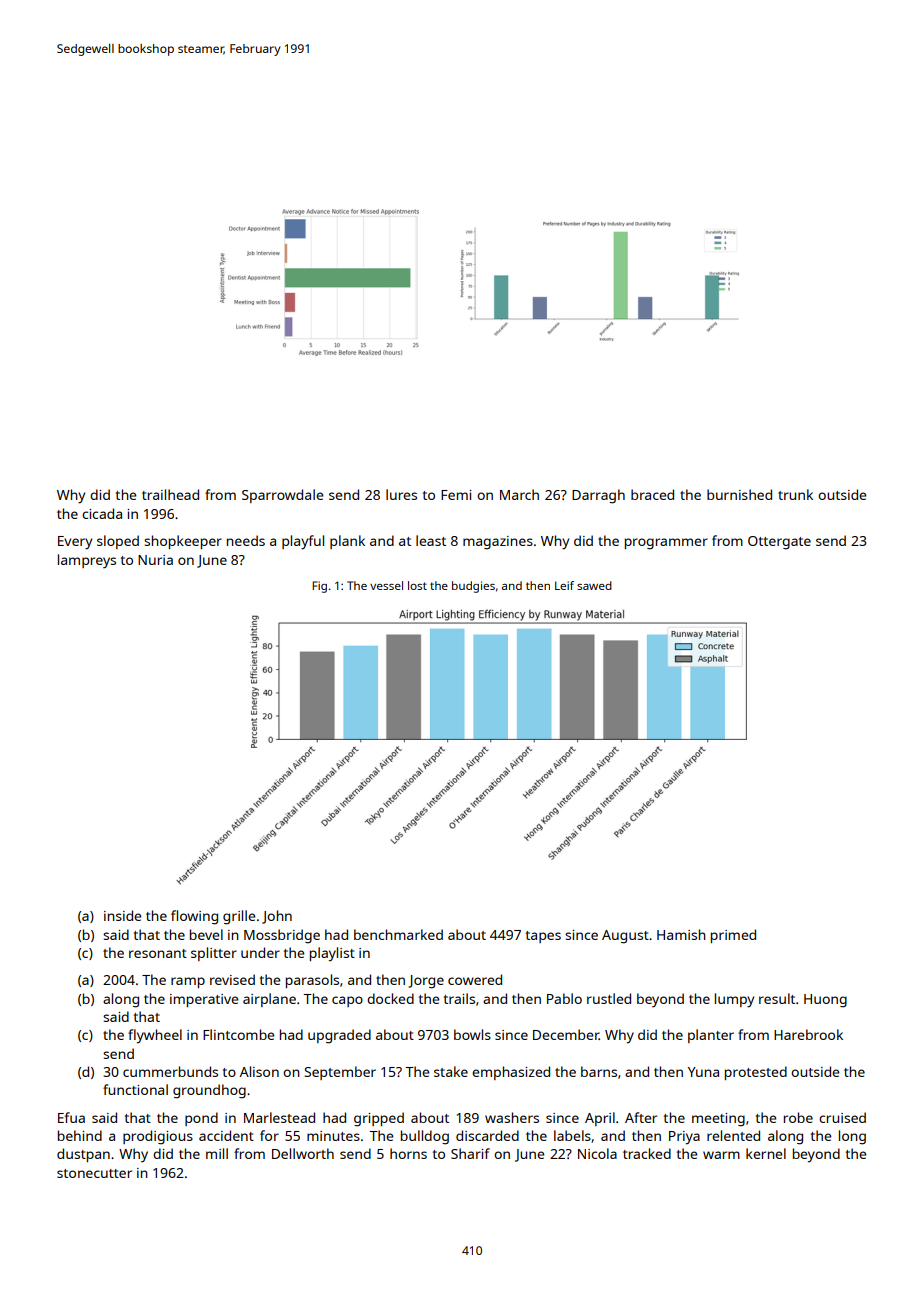 This screenshot has width=924, height=1308. What do you see at coordinates (733, 936) in the screenshot?
I see `primed` at bounding box center [733, 936].
